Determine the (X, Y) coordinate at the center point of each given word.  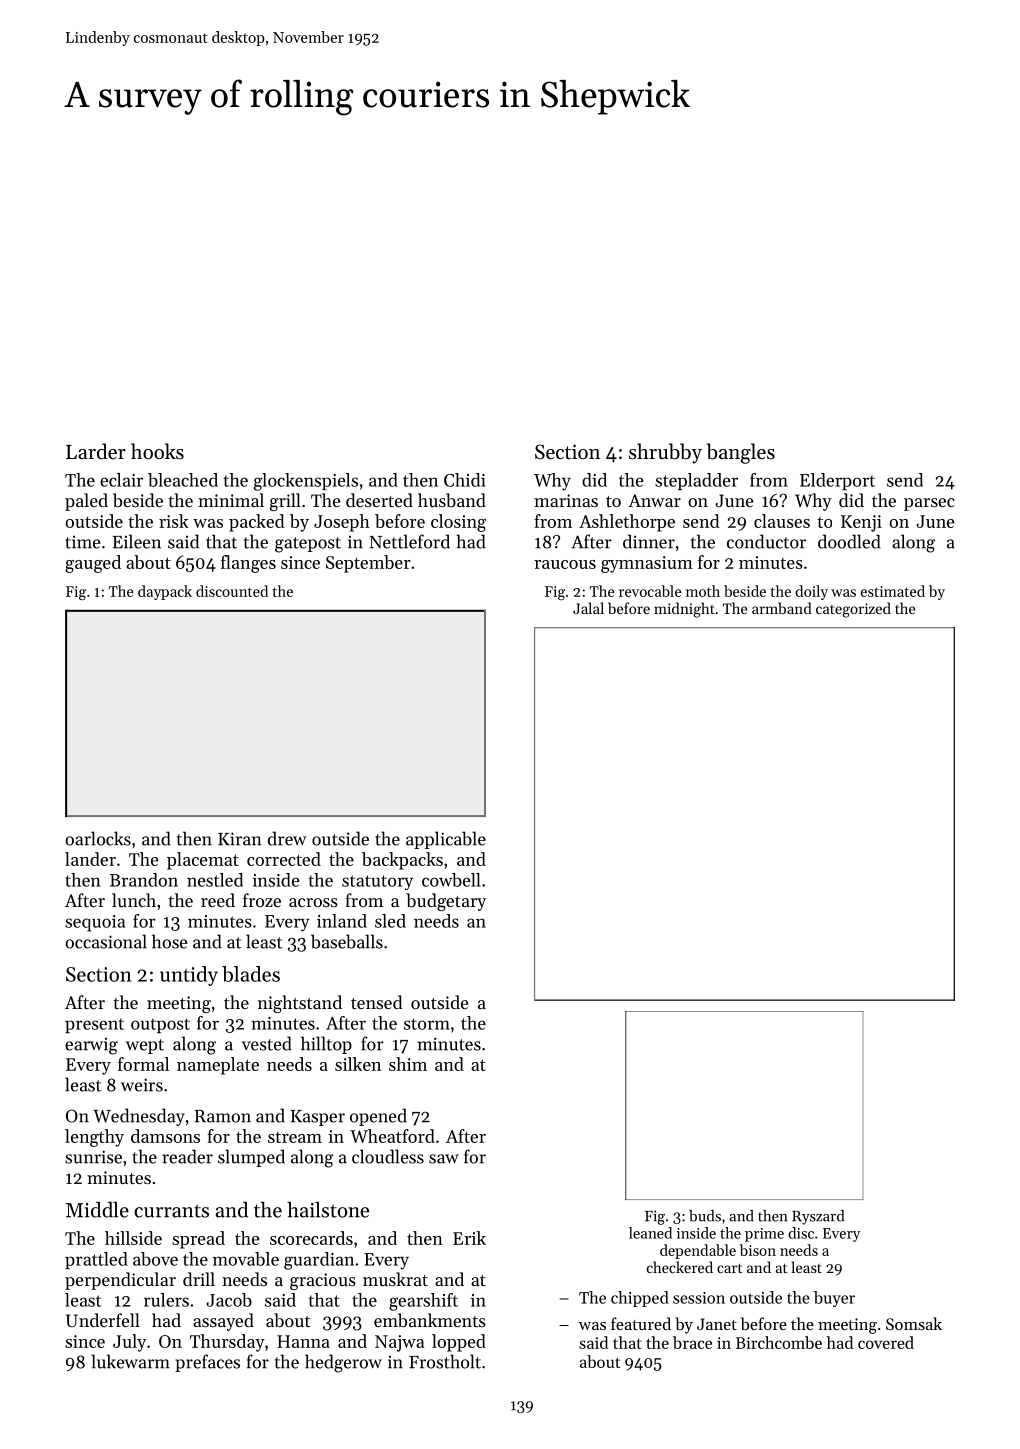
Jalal (588, 608)
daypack (165, 592)
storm (427, 1024)
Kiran (240, 839)
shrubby (665, 453)
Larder (96, 451)
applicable (446, 840)
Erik (469, 1238)
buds (705, 1216)
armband (782, 608)
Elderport (837, 481)
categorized (853, 610)
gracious (323, 1281)
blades (251, 974)
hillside (133, 1238)
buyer (834, 1299)
